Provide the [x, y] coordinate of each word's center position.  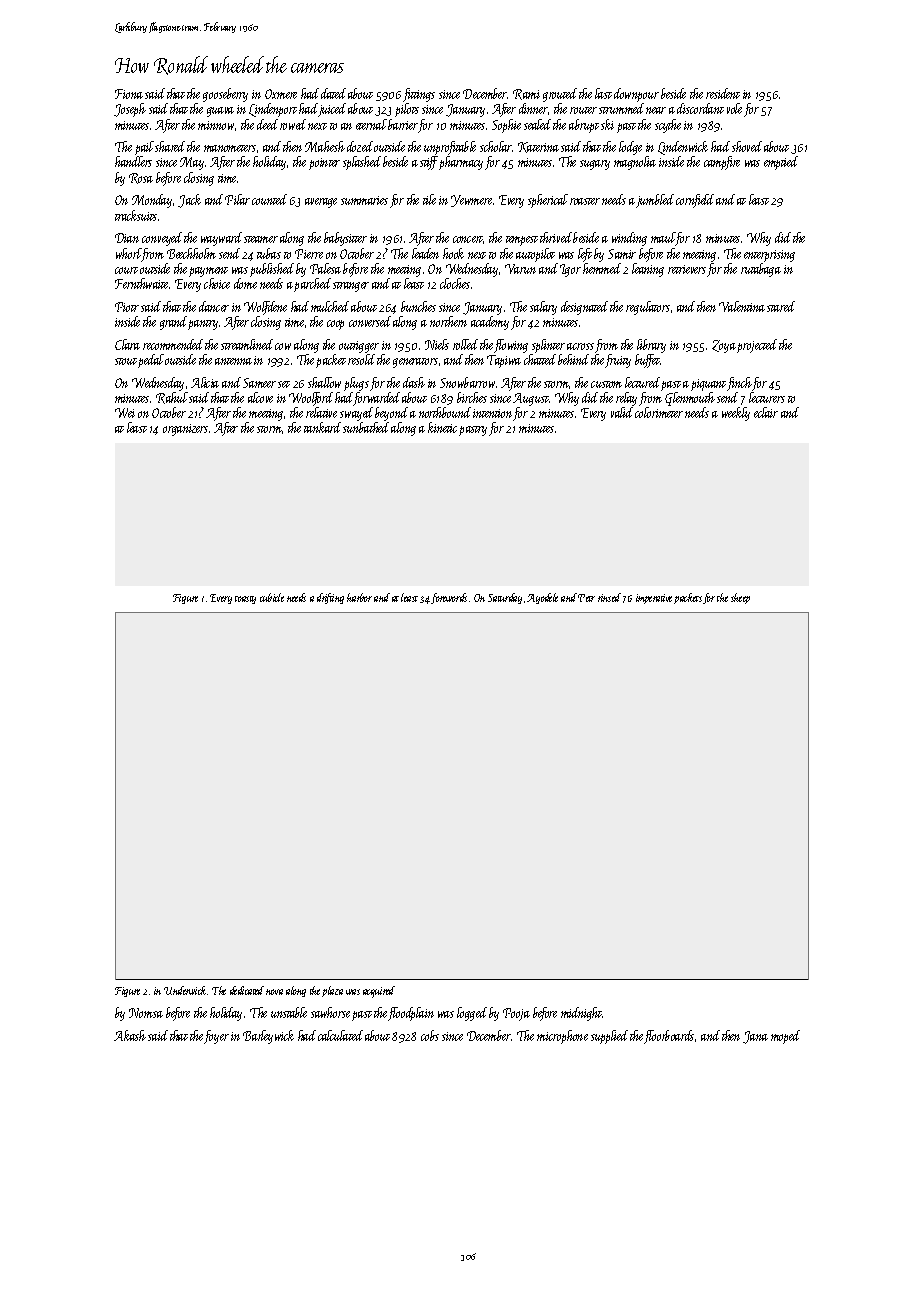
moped [785, 1037]
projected [757, 346]
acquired [379, 992]
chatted [540, 359]
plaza [332, 991]
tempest [522, 241]
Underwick [186, 990]
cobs [430, 1035]
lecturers [767, 397]
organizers [185, 430]
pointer [324, 164]
